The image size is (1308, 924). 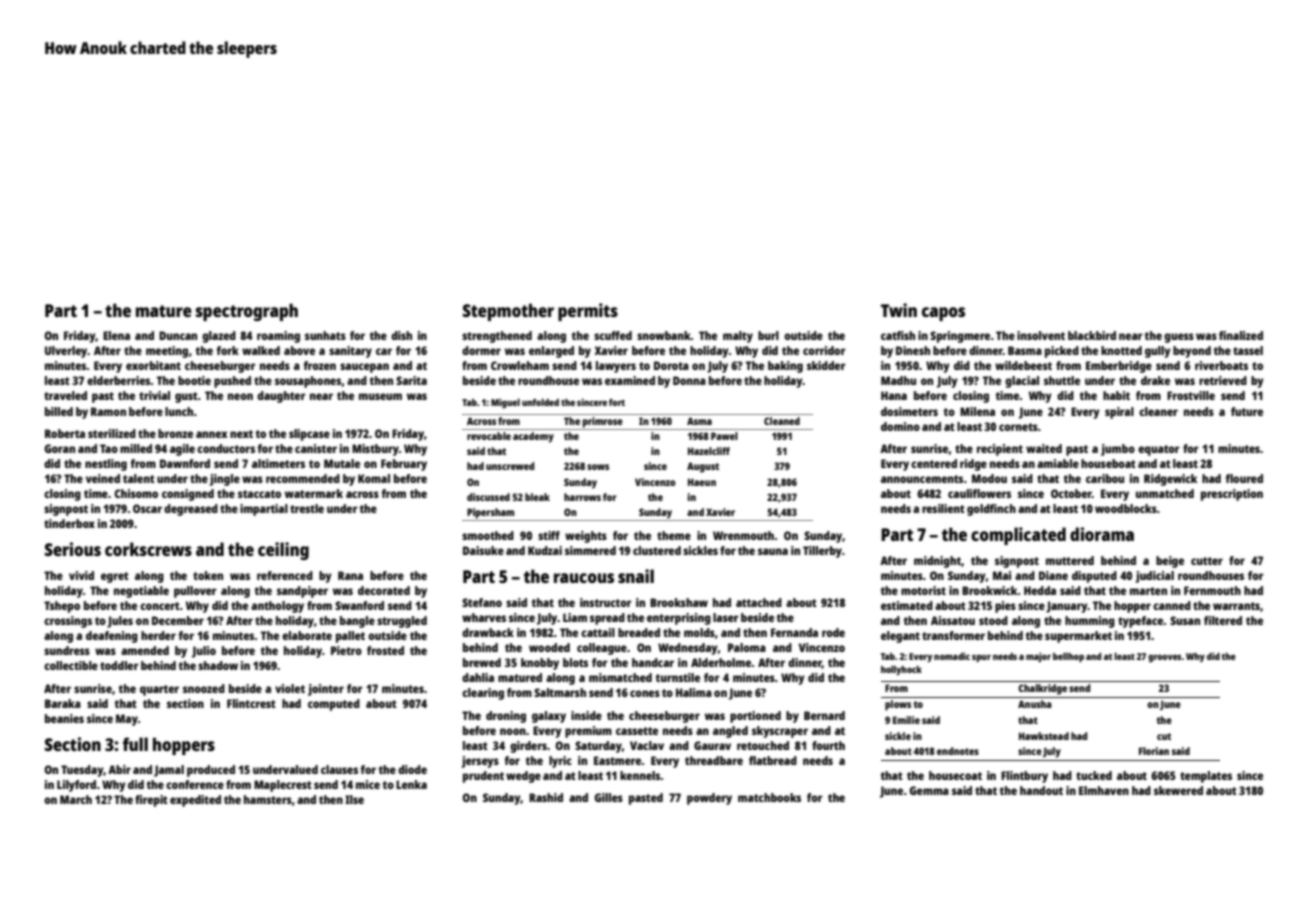 I want to click on Tuesday, so click(x=82, y=771).
